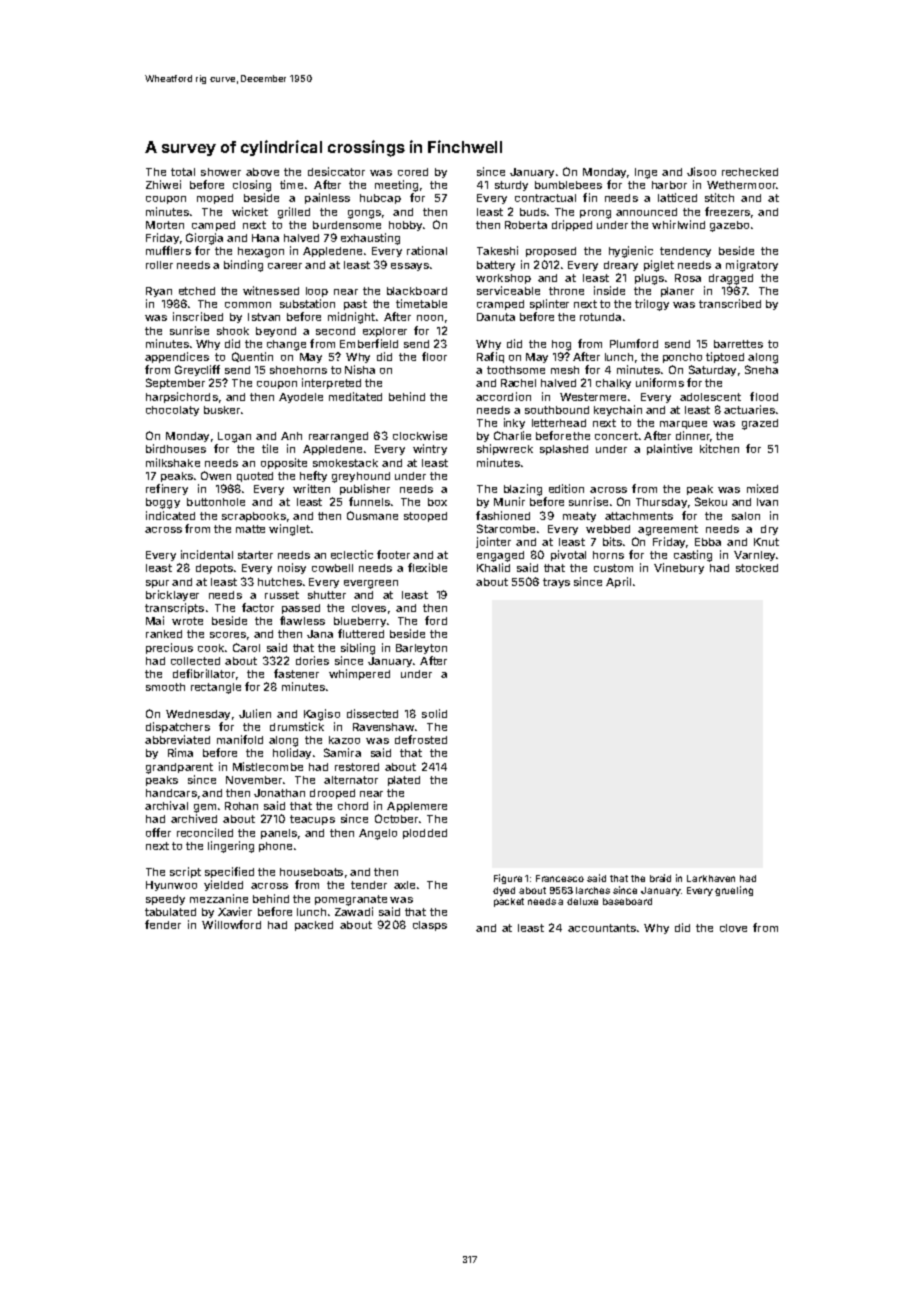 Image resolution: width=924 pixels, height=1314 pixels. I want to click on rechecked, so click(750, 172).
